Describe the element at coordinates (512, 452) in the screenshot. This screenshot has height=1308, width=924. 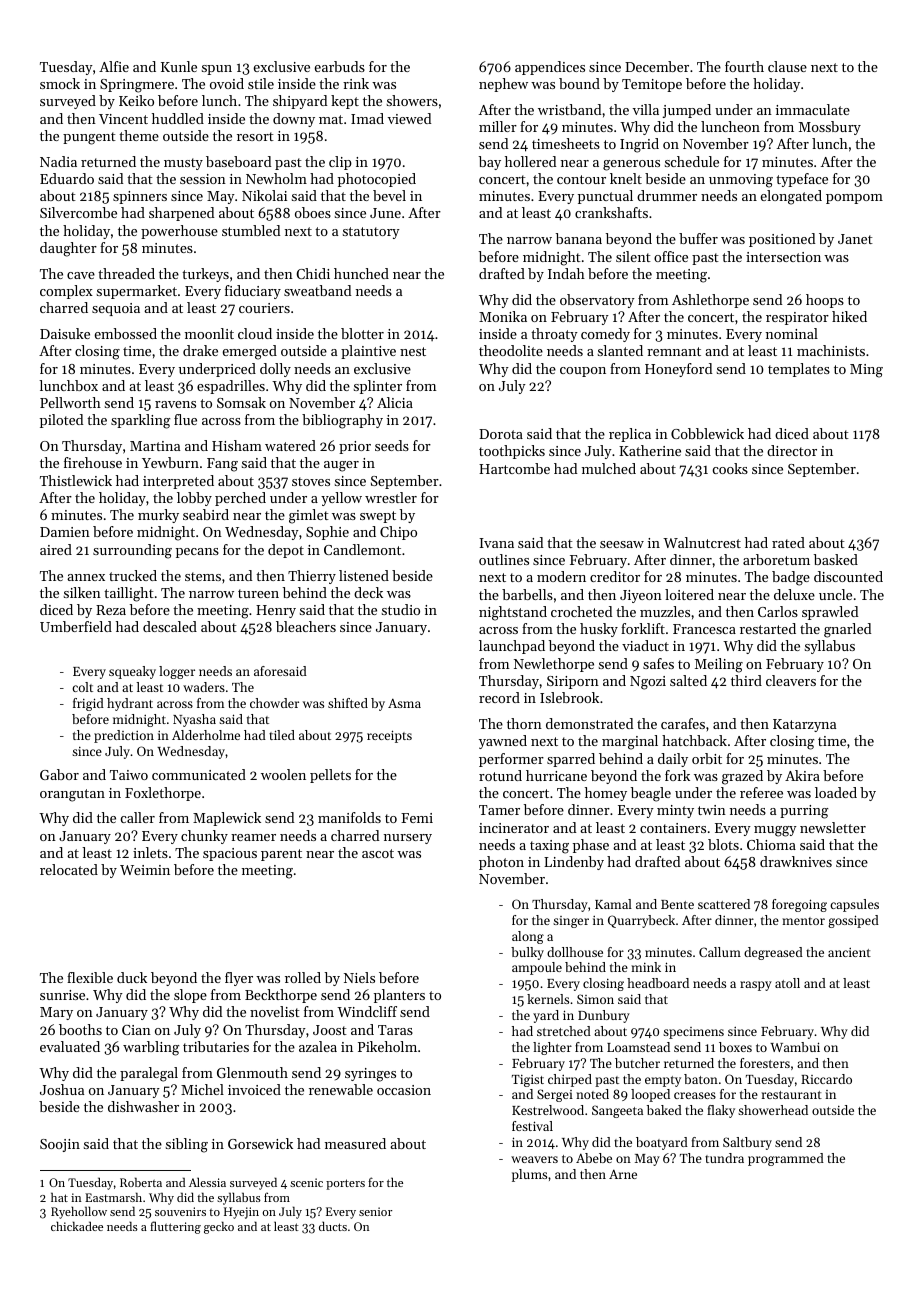
I see `toothpicks` at that location.
